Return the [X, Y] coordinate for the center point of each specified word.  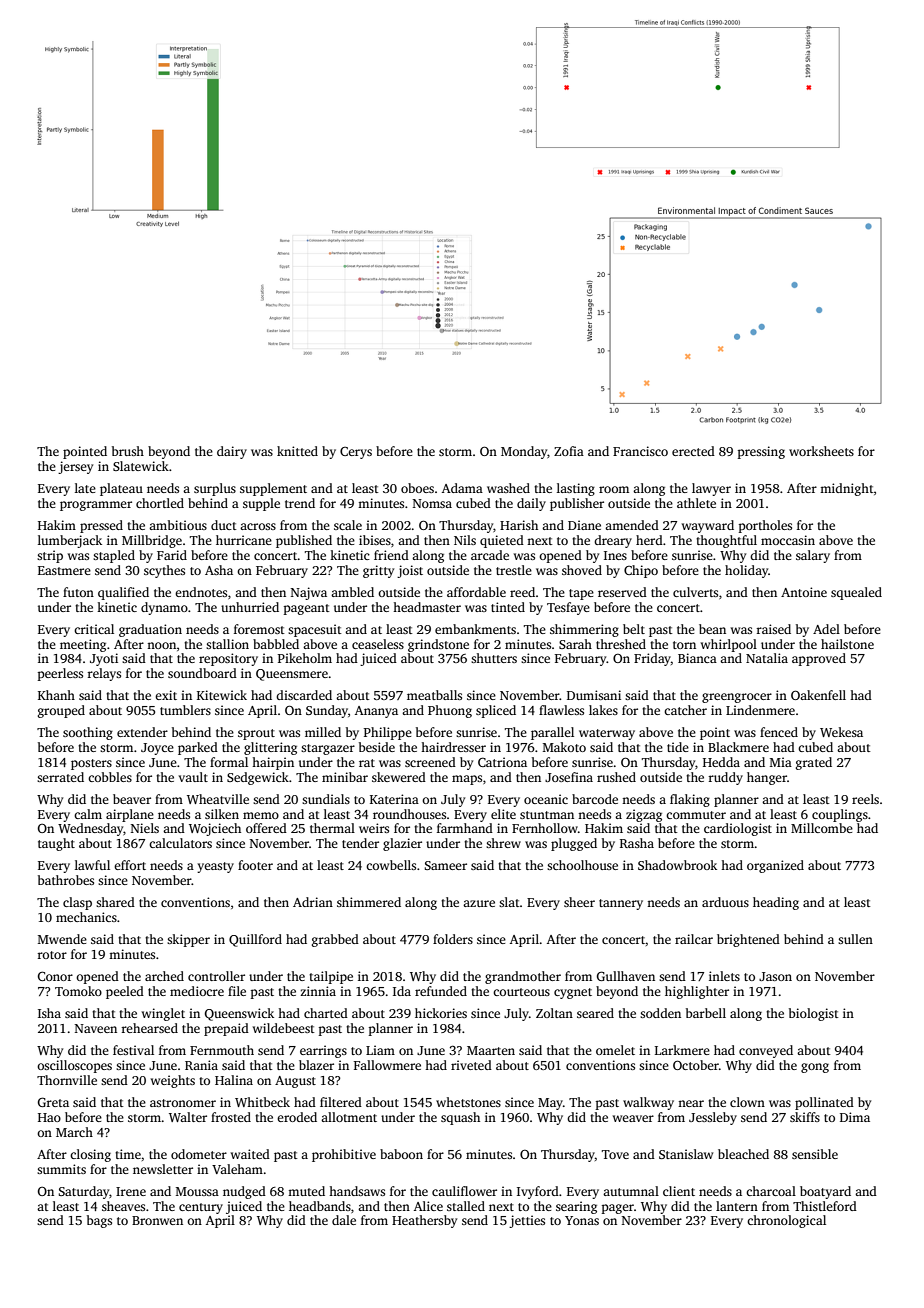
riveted [471, 1065]
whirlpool [729, 645]
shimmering [584, 630]
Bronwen [157, 1220]
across [258, 526]
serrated [60, 777]
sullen [855, 939]
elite [503, 814]
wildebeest [284, 1028]
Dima [855, 1117]
